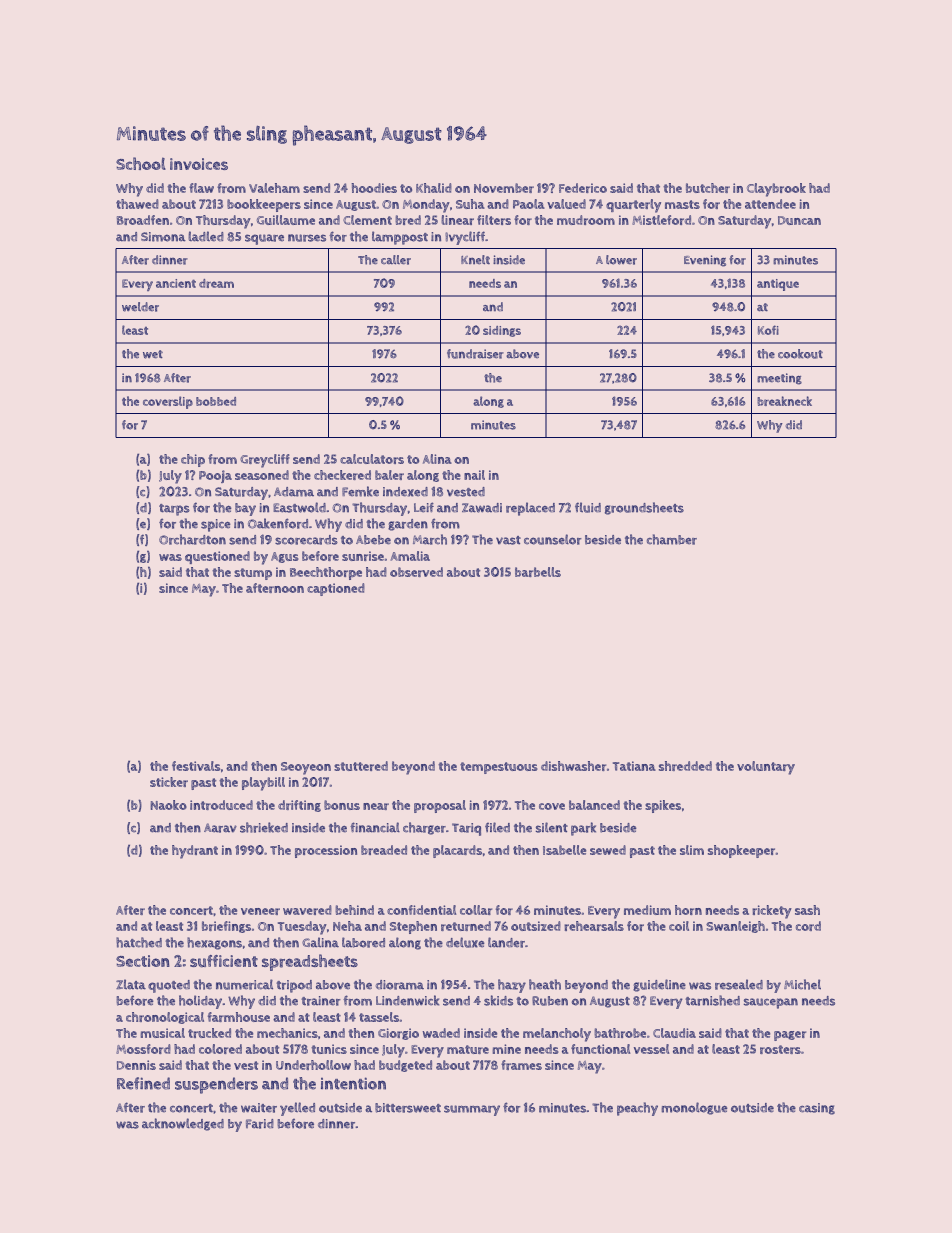 This screenshot has height=1233, width=952. Describe the element at coordinates (552, 827) in the screenshot. I see `silent` at that location.
